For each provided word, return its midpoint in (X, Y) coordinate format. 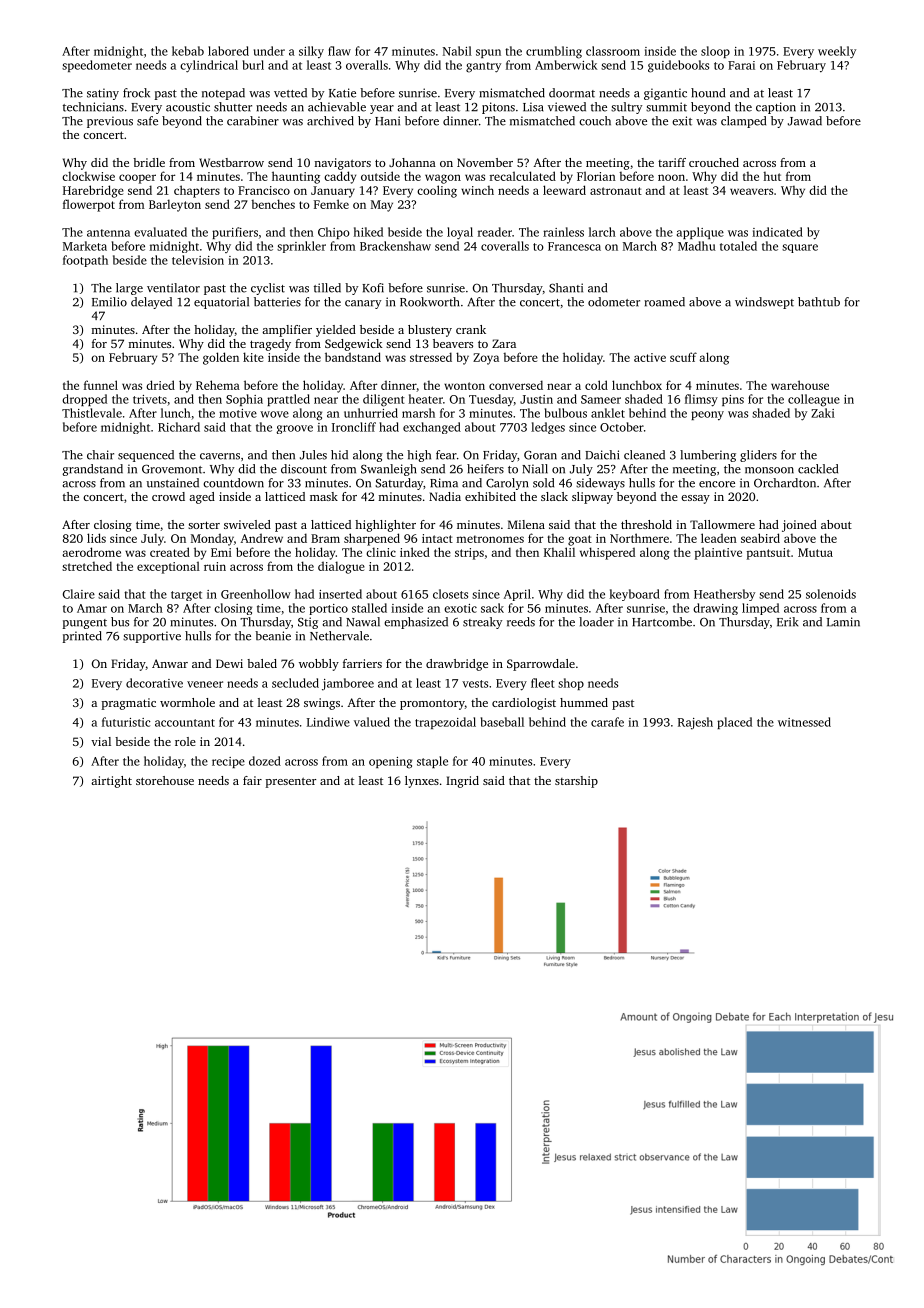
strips (469, 554)
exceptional (168, 567)
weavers (751, 191)
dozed (265, 761)
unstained (173, 483)
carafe (607, 722)
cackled (818, 469)
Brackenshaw (395, 246)
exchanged (432, 428)
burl (253, 65)
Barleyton (175, 205)
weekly (837, 52)
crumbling (554, 52)
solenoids (831, 594)
